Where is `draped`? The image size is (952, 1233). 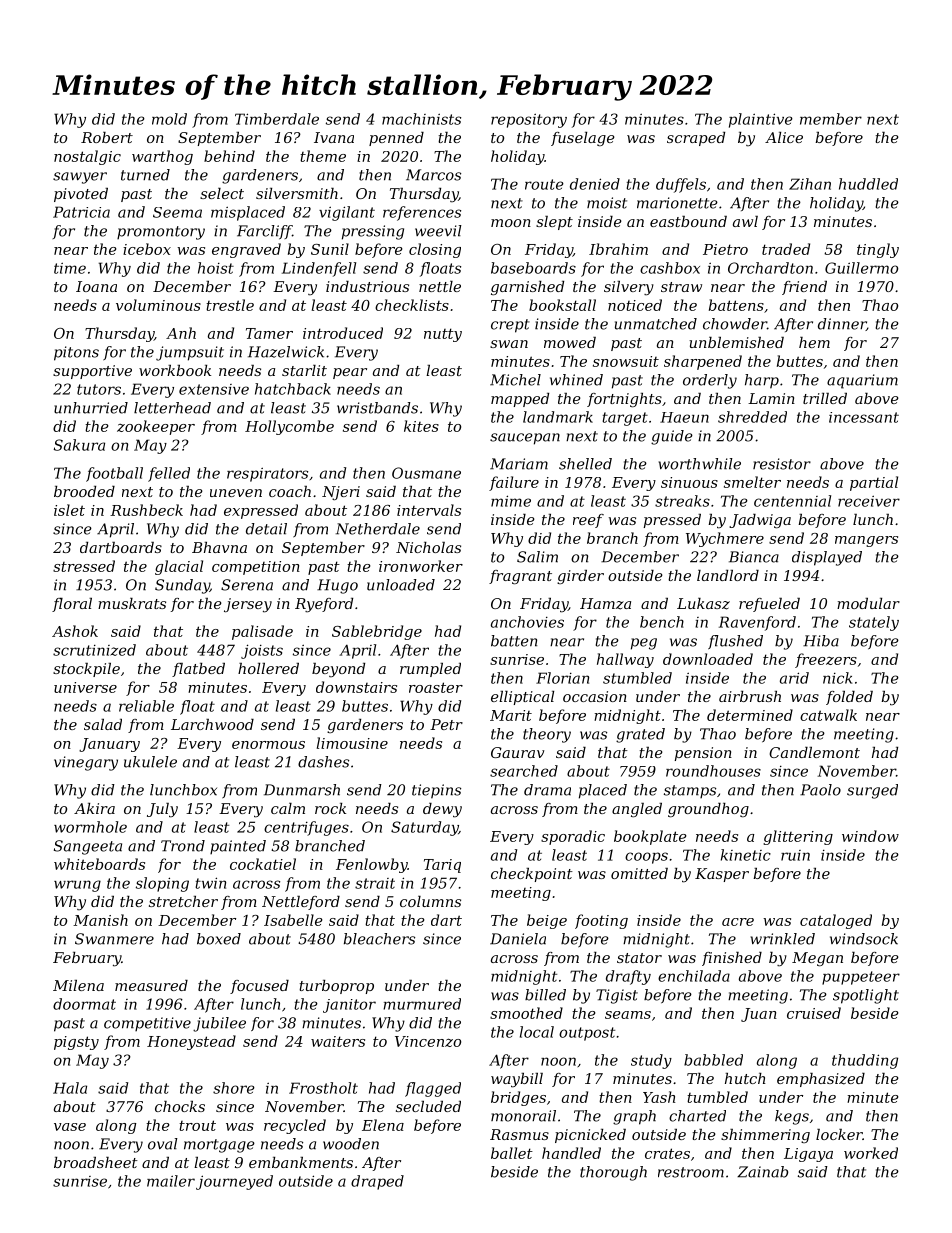
draped is located at coordinates (377, 1182).
